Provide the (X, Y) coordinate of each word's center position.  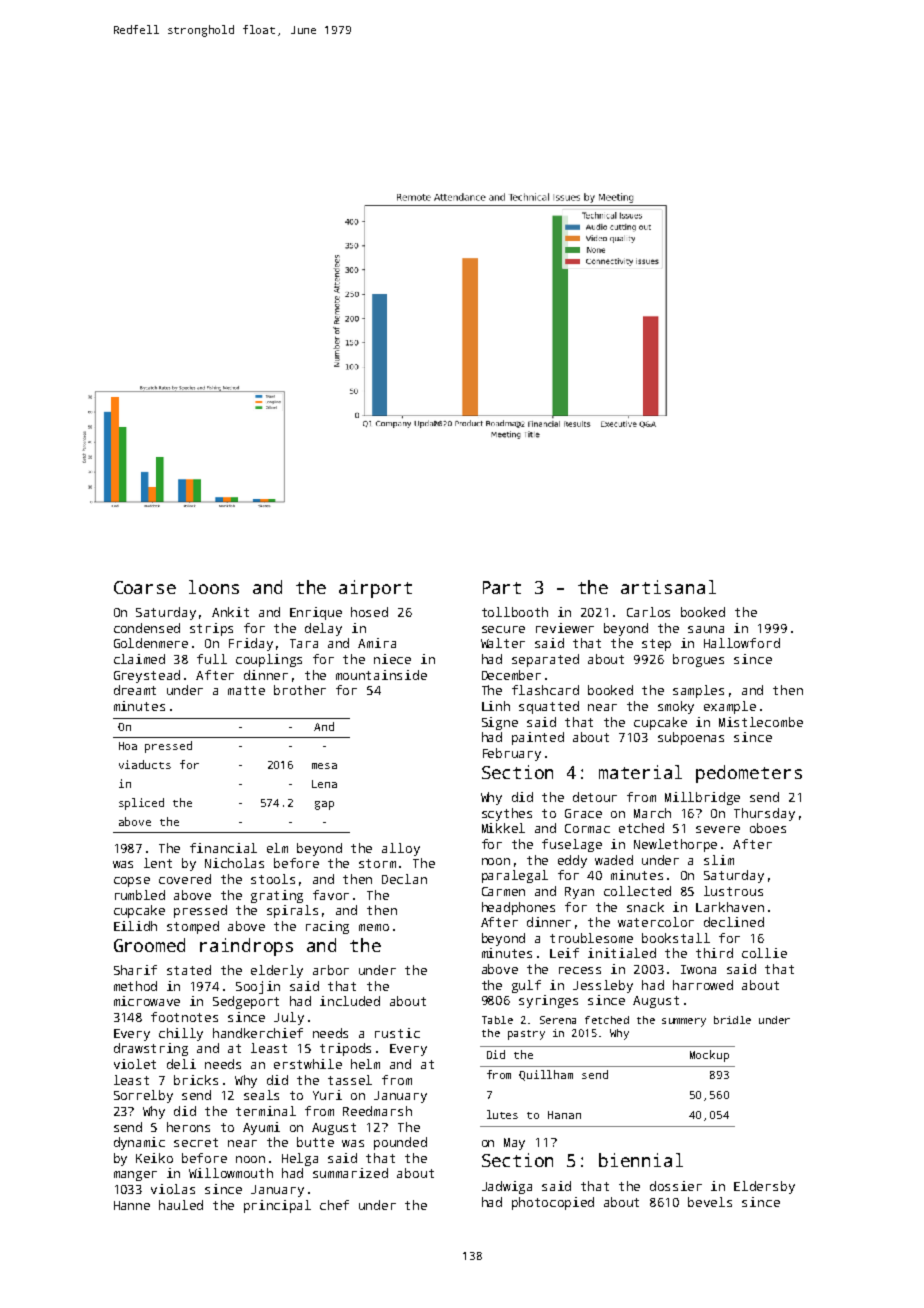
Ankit (230, 612)
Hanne (132, 1205)
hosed (369, 612)
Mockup (709, 1056)
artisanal (668, 587)
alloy (401, 849)
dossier (676, 1186)
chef (334, 1205)
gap (324, 805)
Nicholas (234, 863)
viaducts (145, 764)
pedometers (749, 774)
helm (365, 1064)
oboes (768, 828)
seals (261, 1095)
